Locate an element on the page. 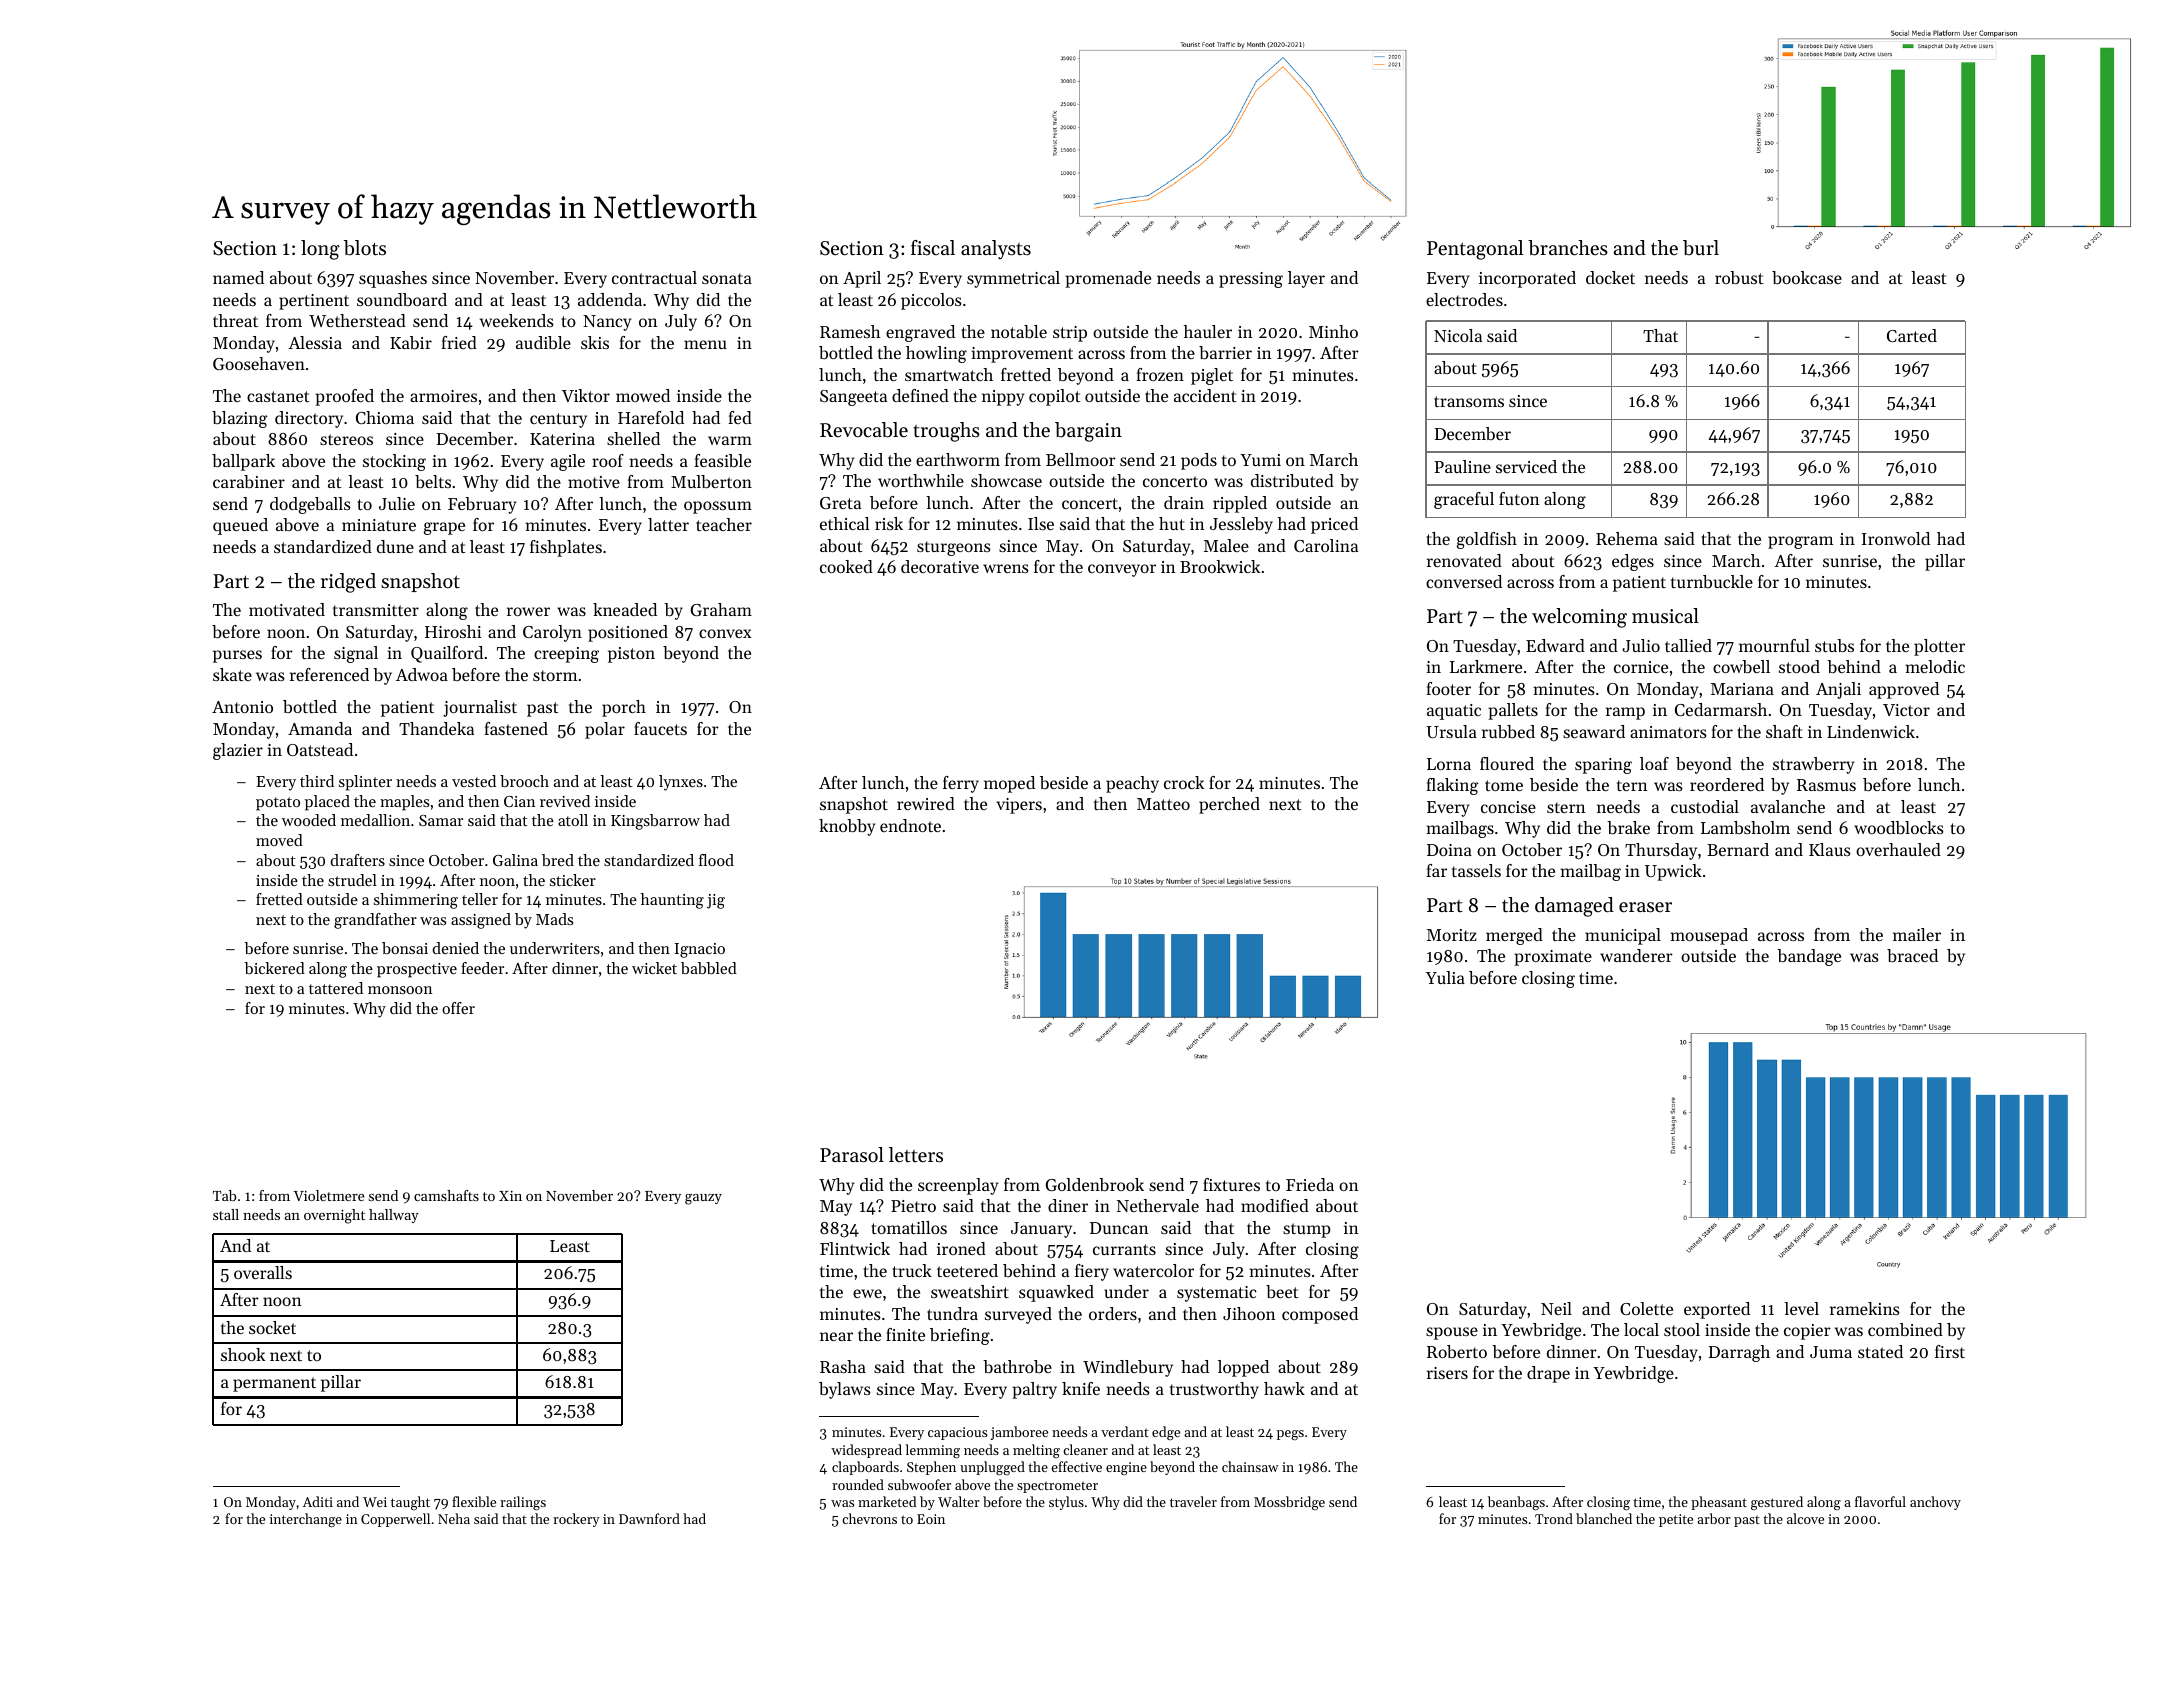 The image size is (2178, 1683). cornice is located at coordinates (1641, 667).
